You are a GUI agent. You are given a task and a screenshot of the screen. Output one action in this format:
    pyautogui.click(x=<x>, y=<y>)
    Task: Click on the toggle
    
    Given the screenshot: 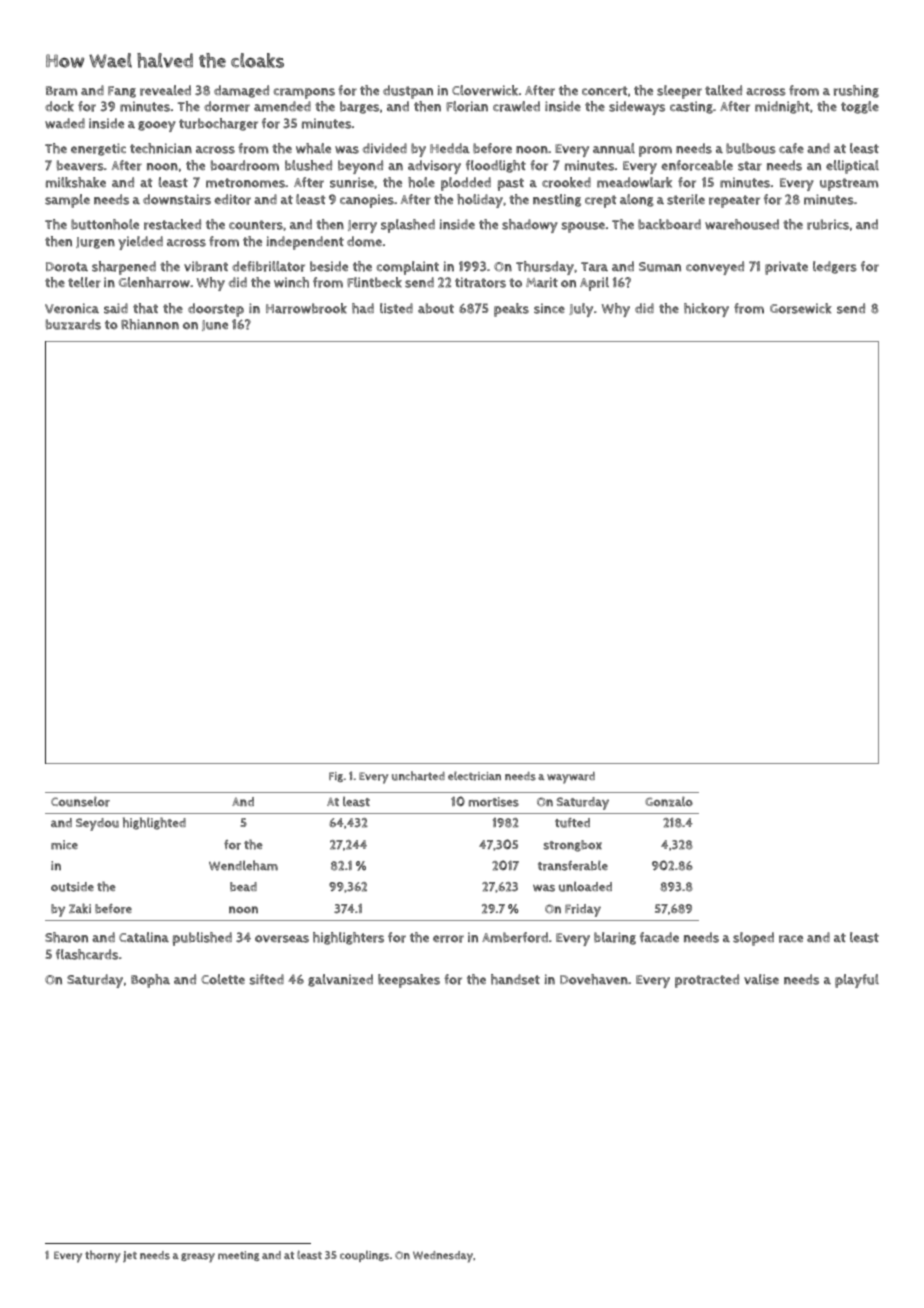 What is the action you would take?
    pyautogui.click(x=860, y=107)
